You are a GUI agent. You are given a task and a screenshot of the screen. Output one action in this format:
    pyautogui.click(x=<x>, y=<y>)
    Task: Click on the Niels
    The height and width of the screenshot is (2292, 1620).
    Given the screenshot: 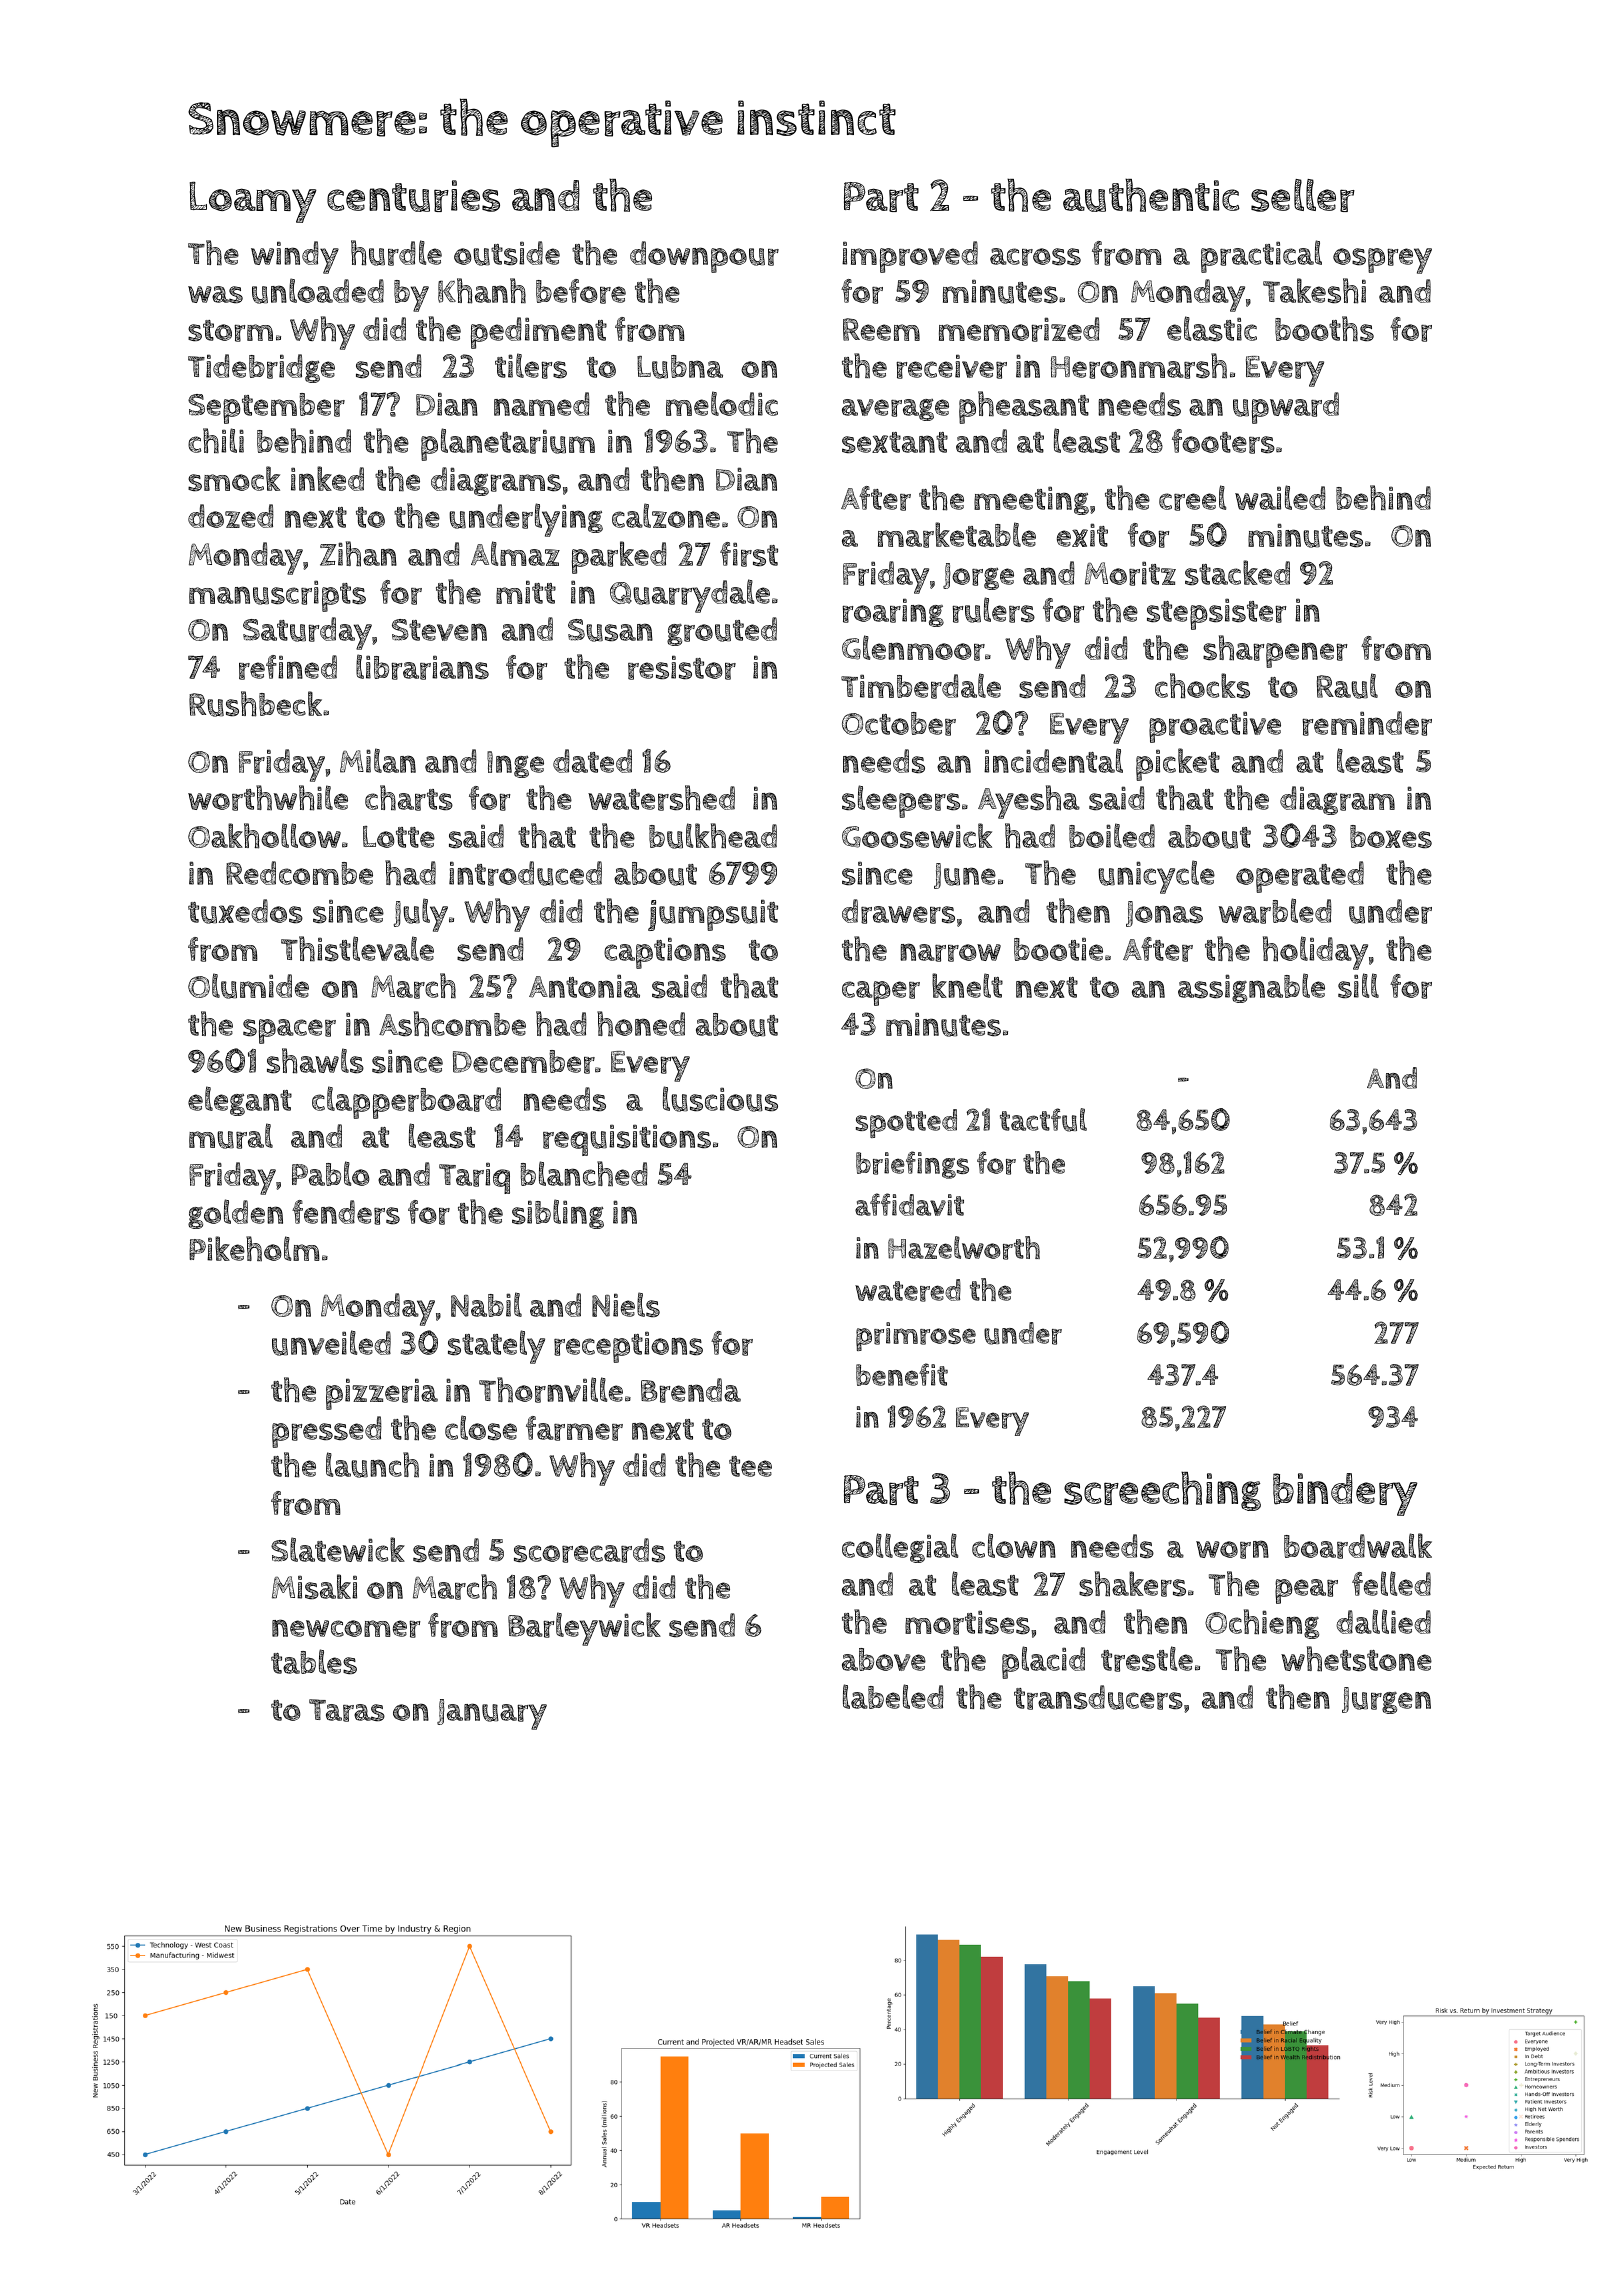 What is the action you would take?
    pyautogui.click(x=626, y=1305)
